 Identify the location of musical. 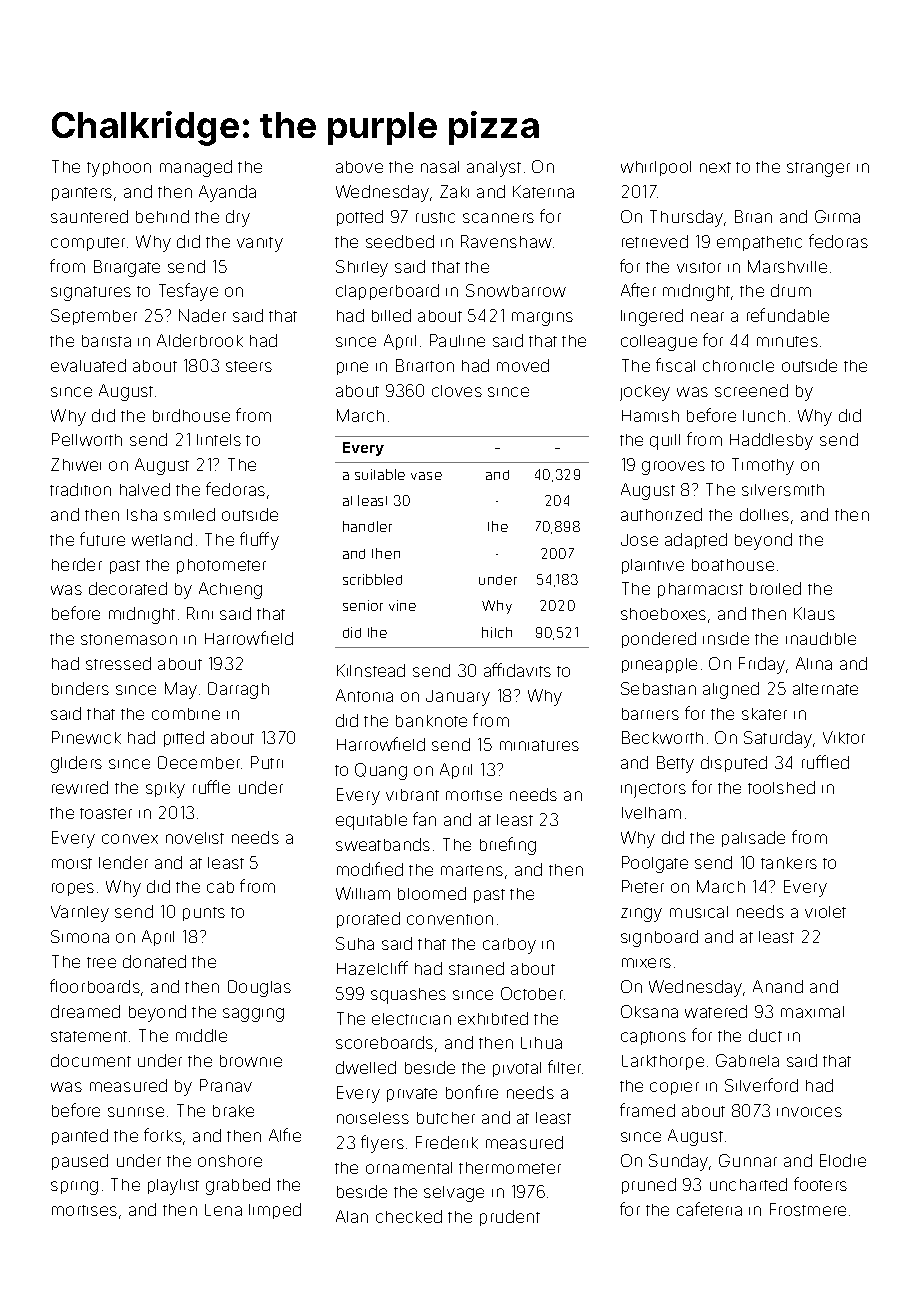
(699, 912).
